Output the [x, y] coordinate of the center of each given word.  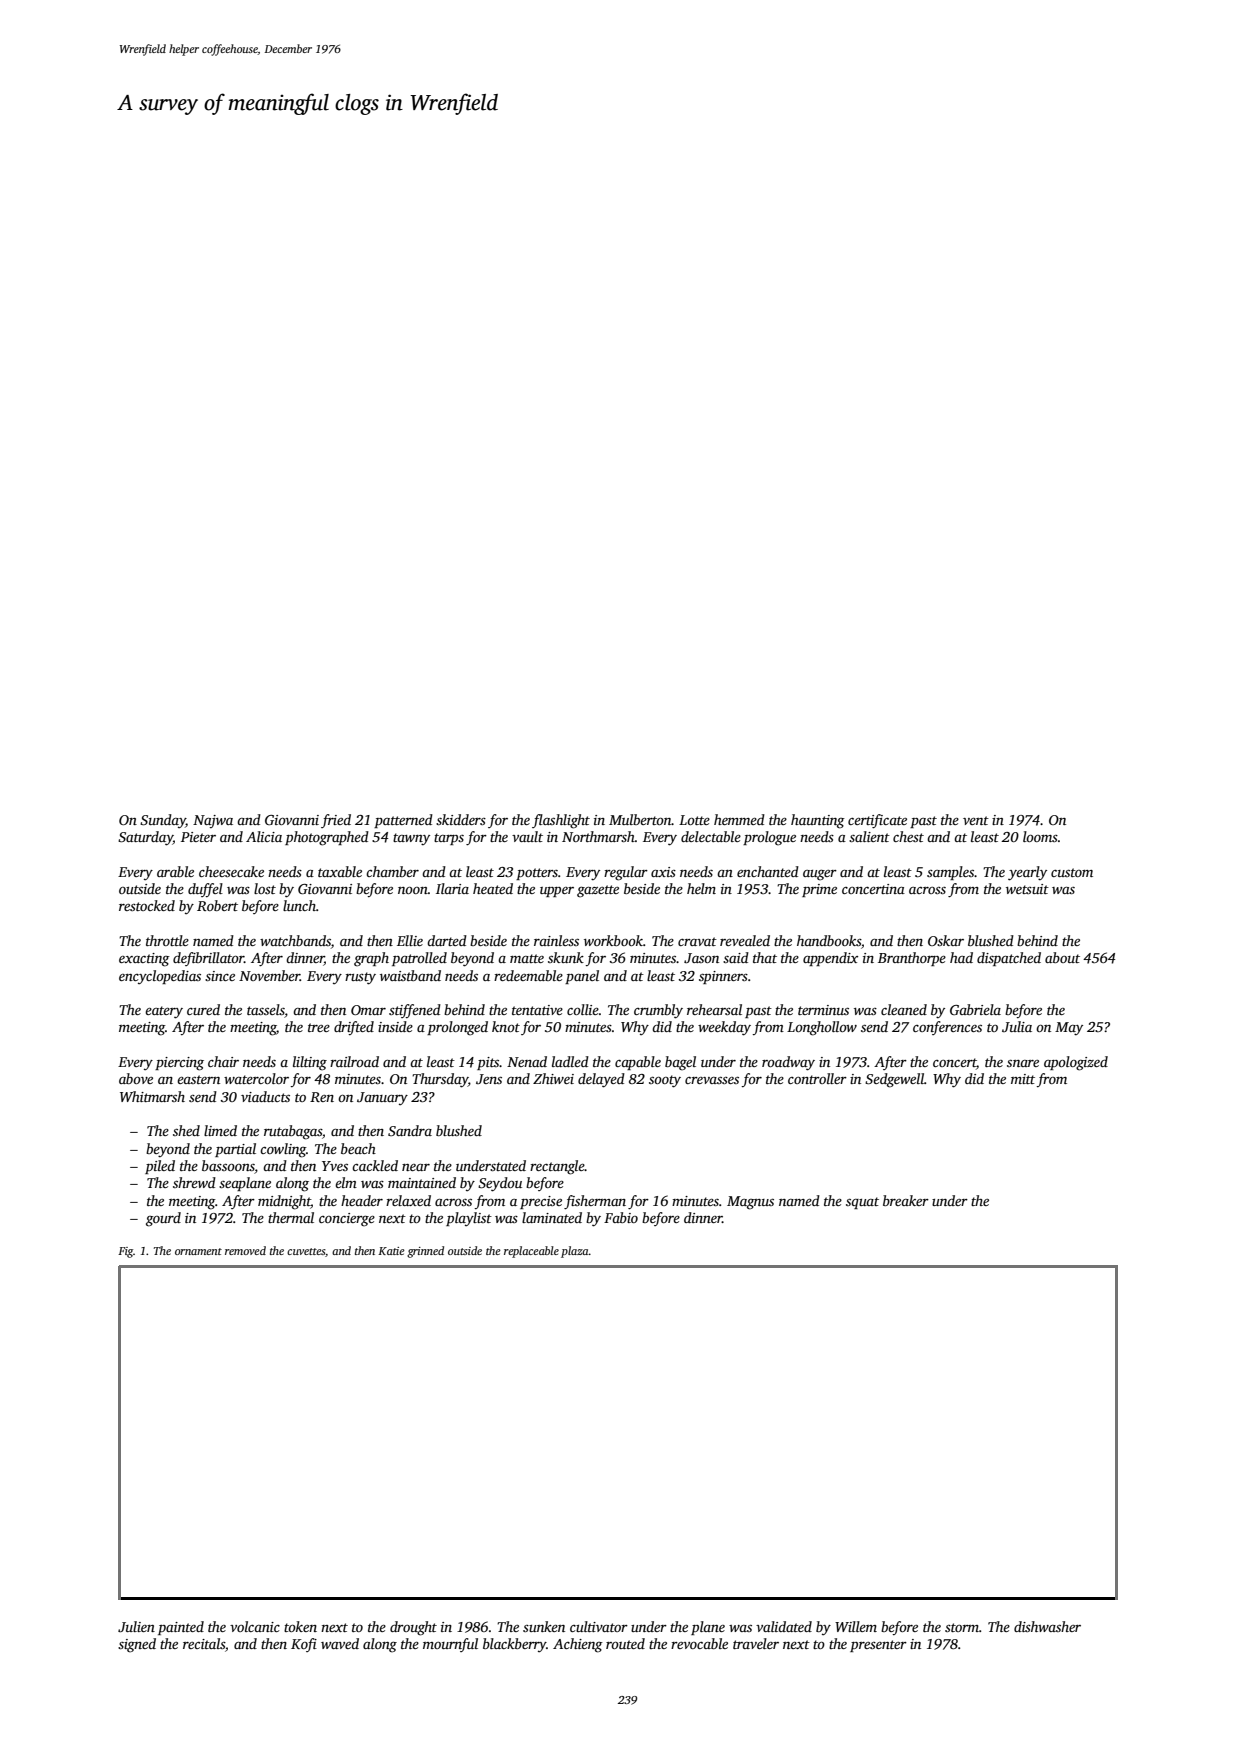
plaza [575, 1252]
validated [784, 1626]
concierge [347, 1220]
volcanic [255, 1626]
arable [175, 871]
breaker [906, 1200]
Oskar [946, 940]
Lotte [694, 820]
